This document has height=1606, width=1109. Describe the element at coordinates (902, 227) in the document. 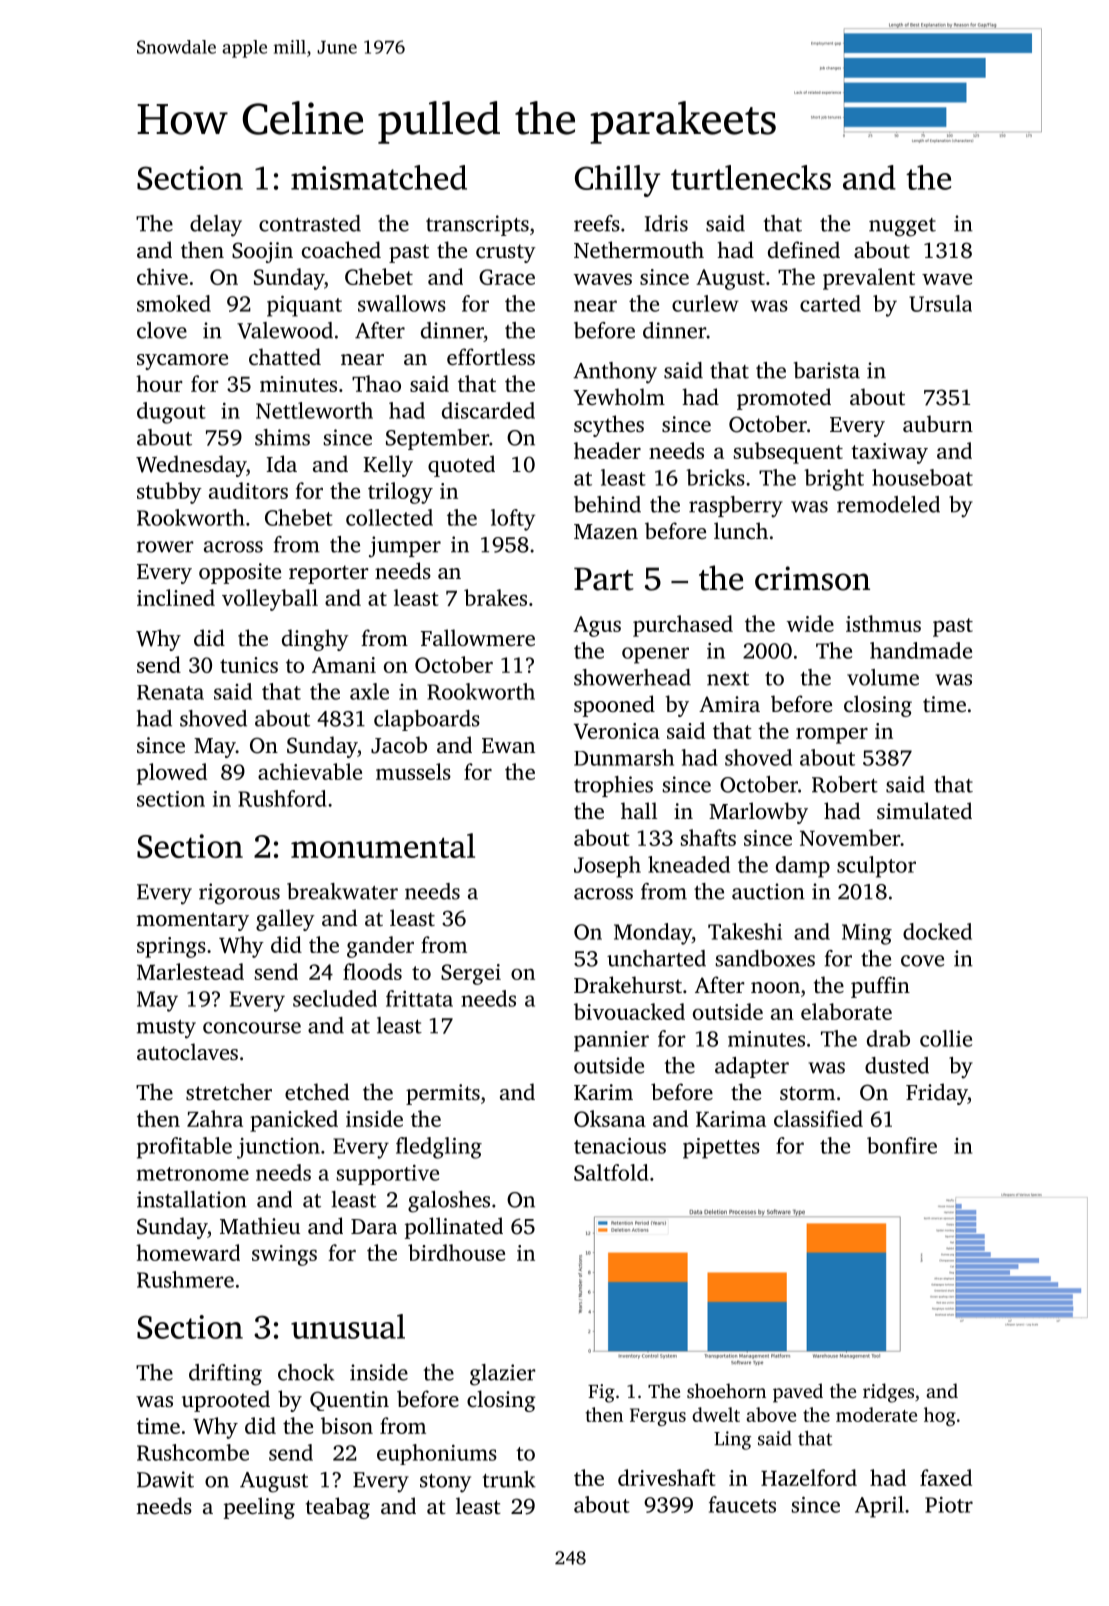

I see `nugget` at that location.
